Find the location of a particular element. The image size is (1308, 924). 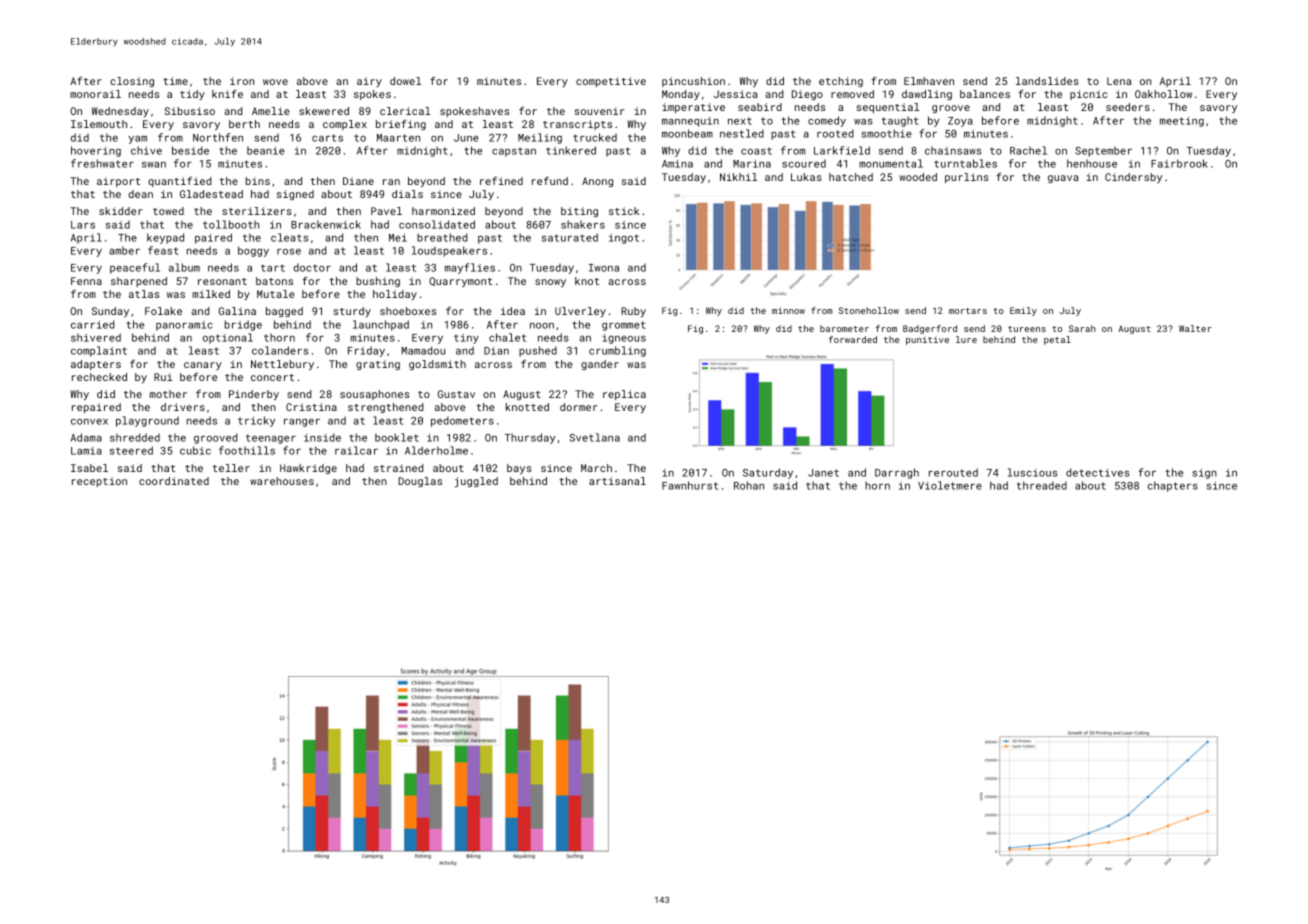

Fawnhurst is located at coordinates (690, 485).
